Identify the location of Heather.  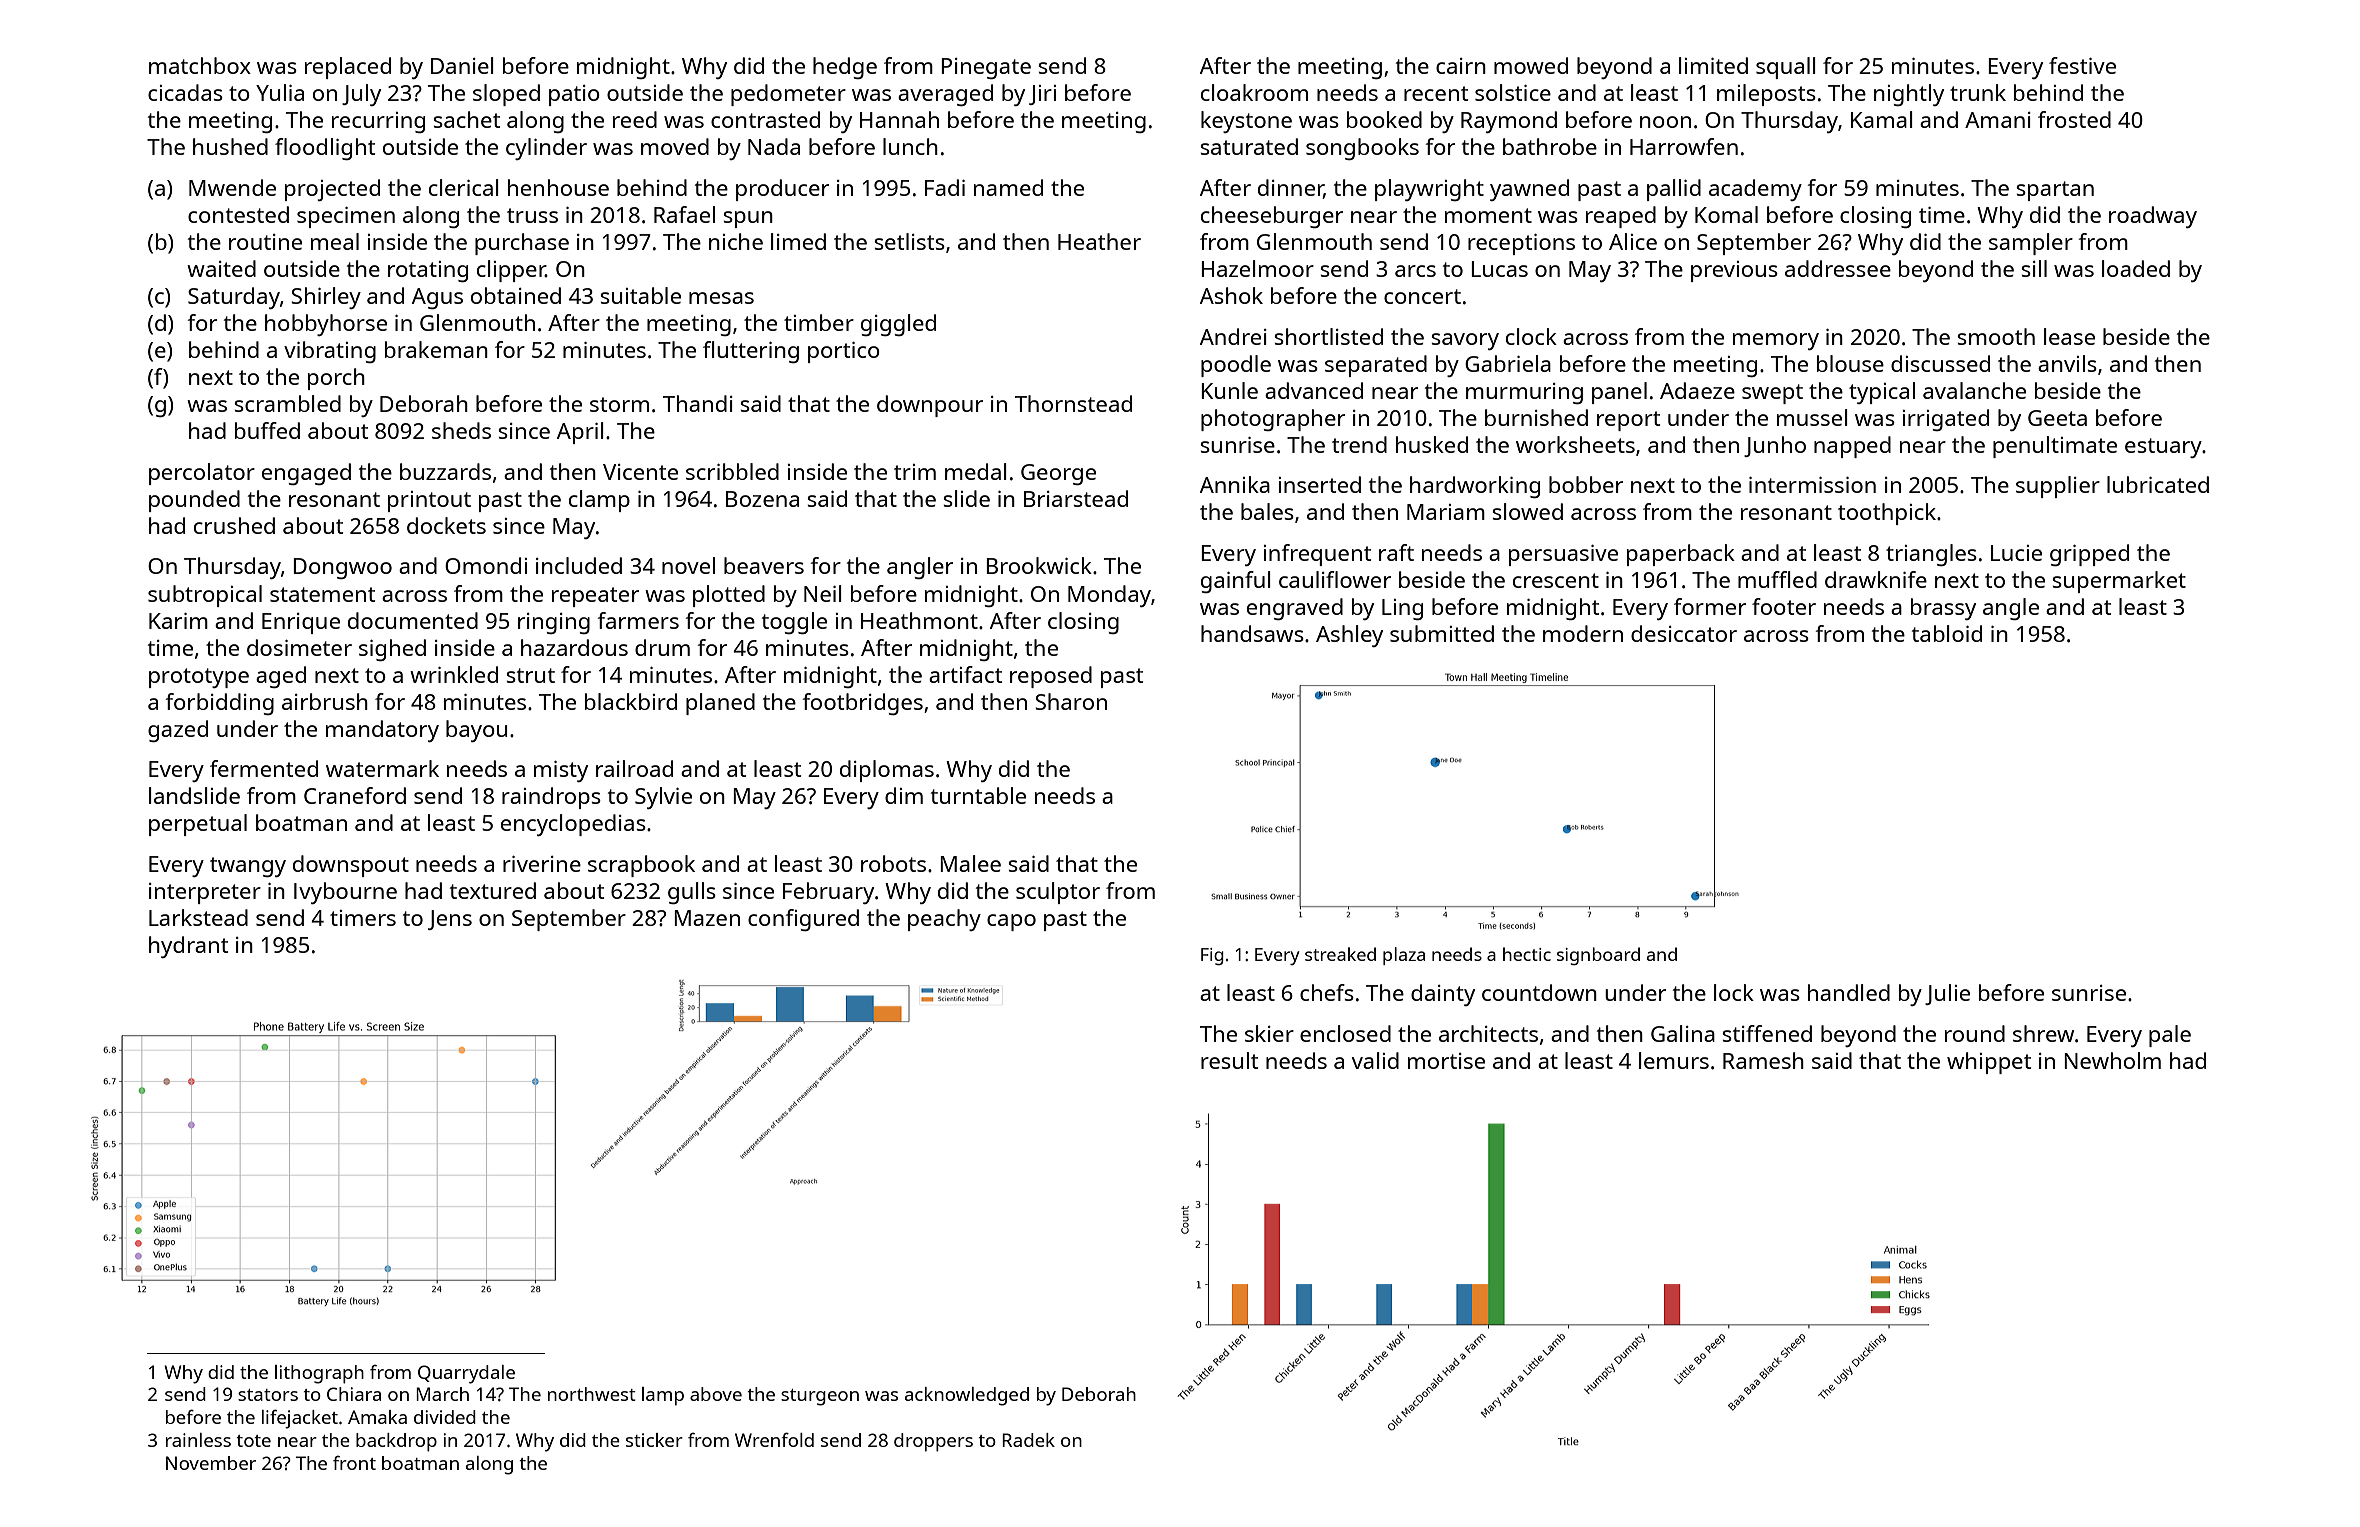
(1099, 241).
